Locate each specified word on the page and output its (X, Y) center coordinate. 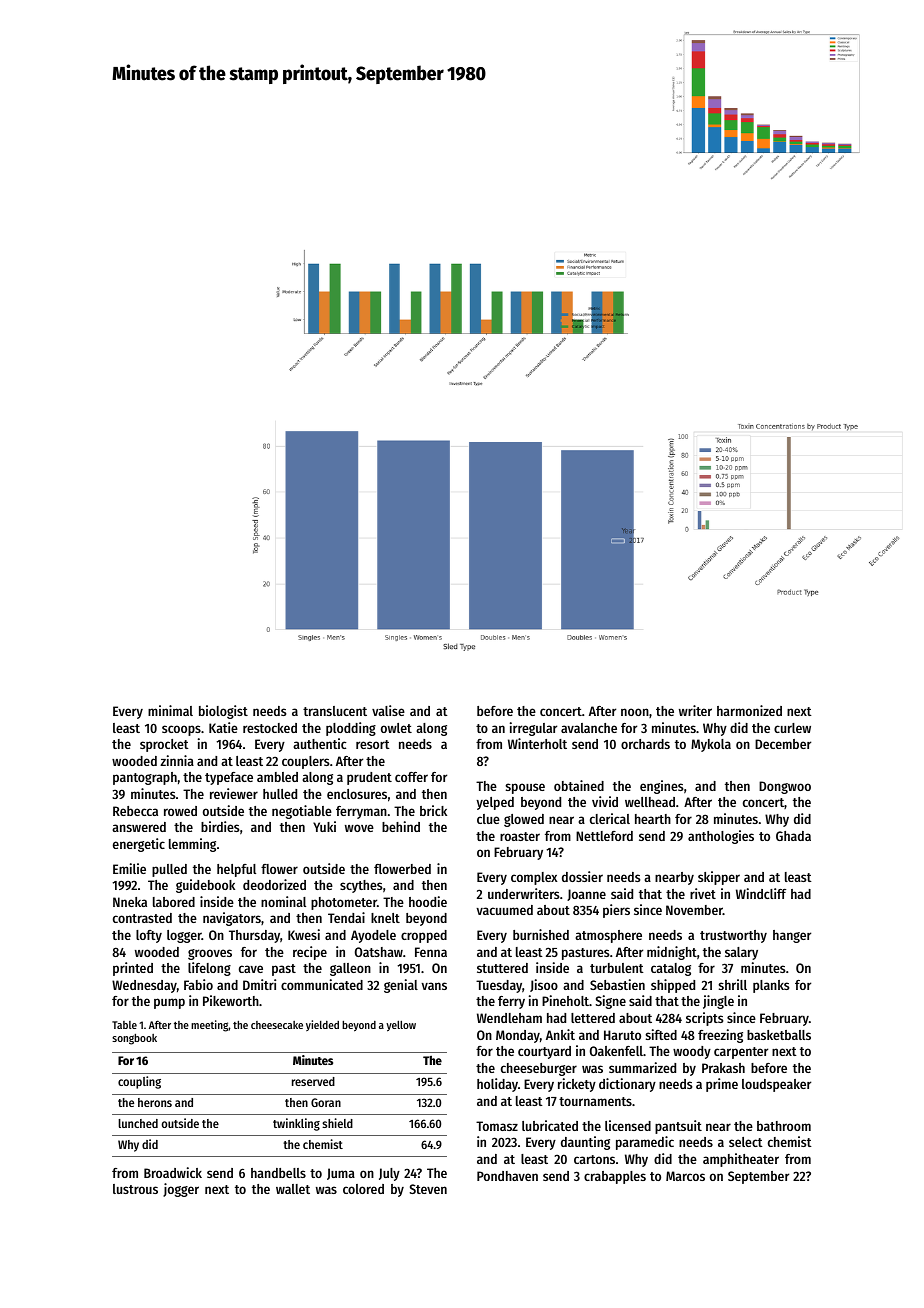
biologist (223, 712)
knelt (385, 918)
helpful (236, 870)
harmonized (749, 710)
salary (741, 953)
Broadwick (173, 1172)
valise (388, 710)
